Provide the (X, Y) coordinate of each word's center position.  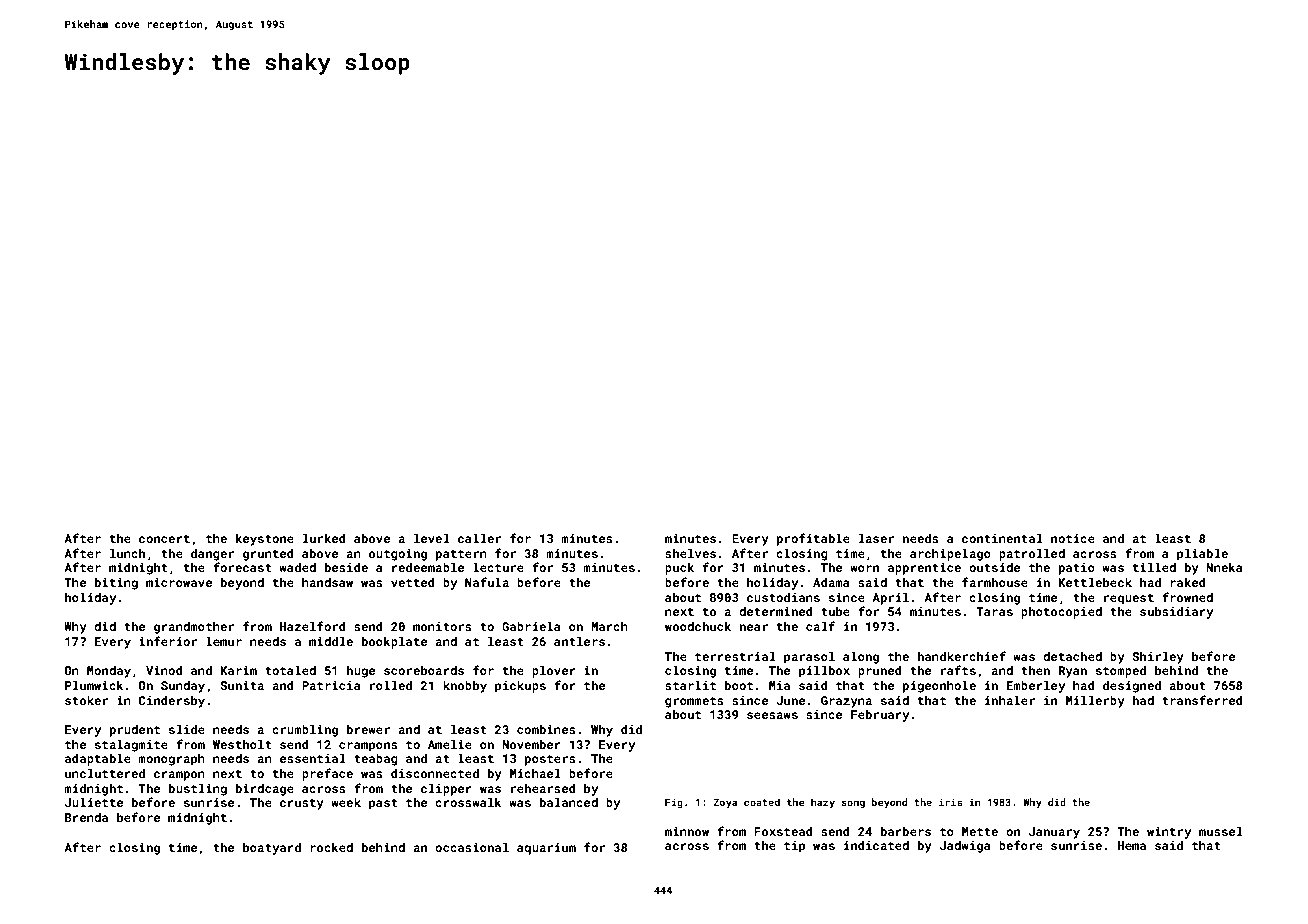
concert (164, 539)
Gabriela (531, 626)
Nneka (1224, 567)
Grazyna (846, 702)
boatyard (272, 849)
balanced (569, 802)
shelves (690, 553)
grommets (694, 702)
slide (187, 729)
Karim (238, 670)
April (890, 598)
